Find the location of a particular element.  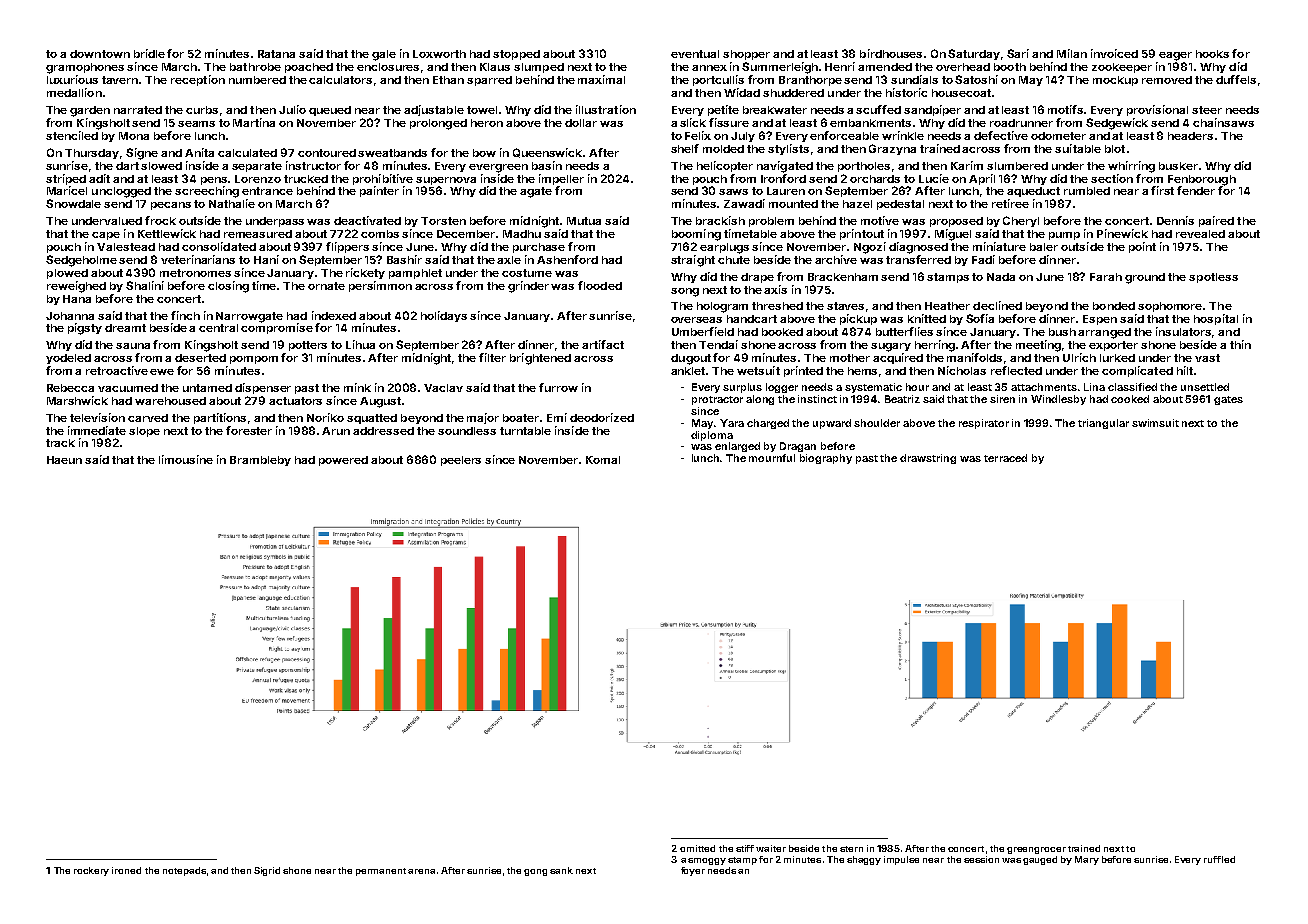

stylists is located at coordinates (788, 149).
